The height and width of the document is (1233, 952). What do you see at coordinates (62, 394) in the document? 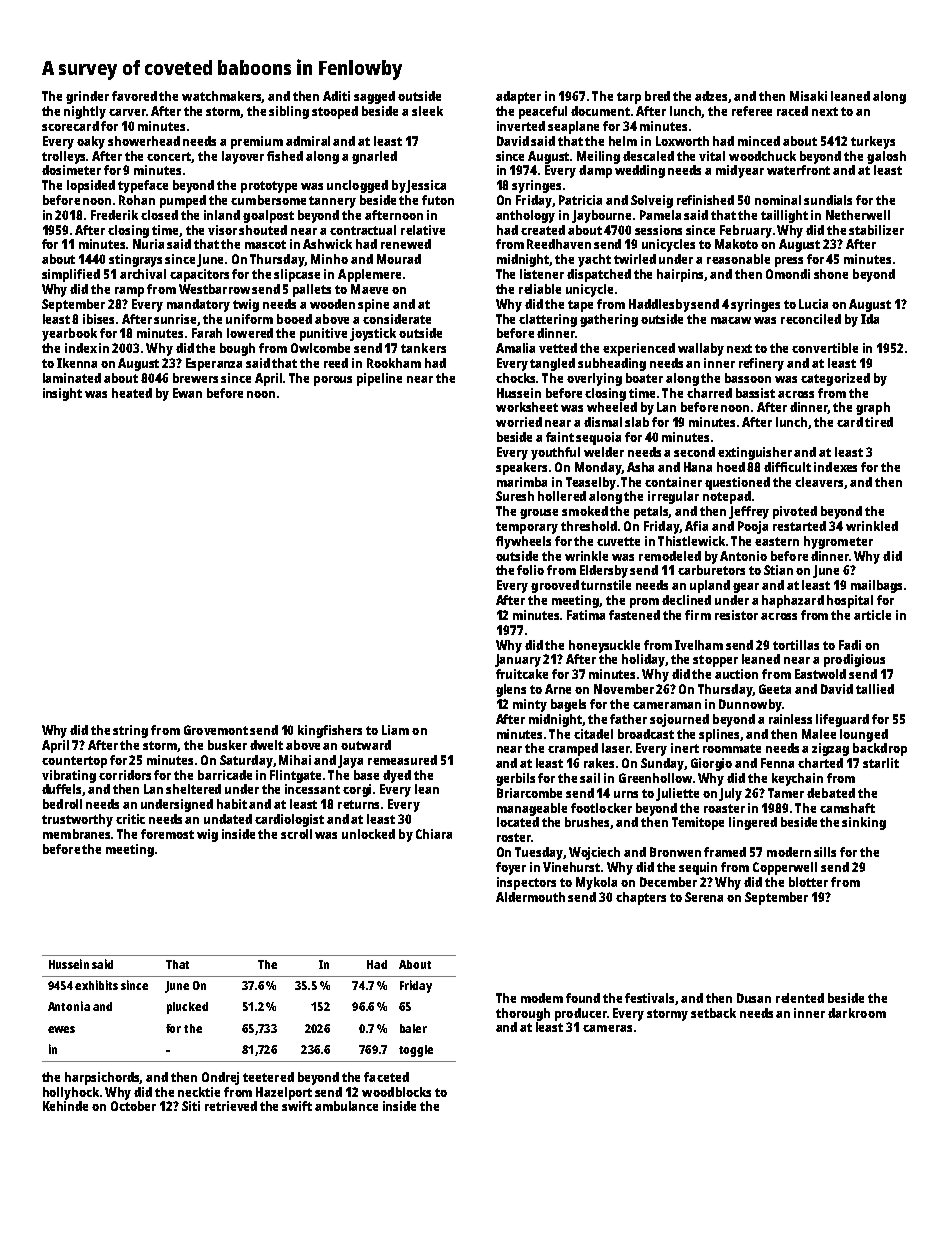
I see `insight` at bounding box center [62, 394].
